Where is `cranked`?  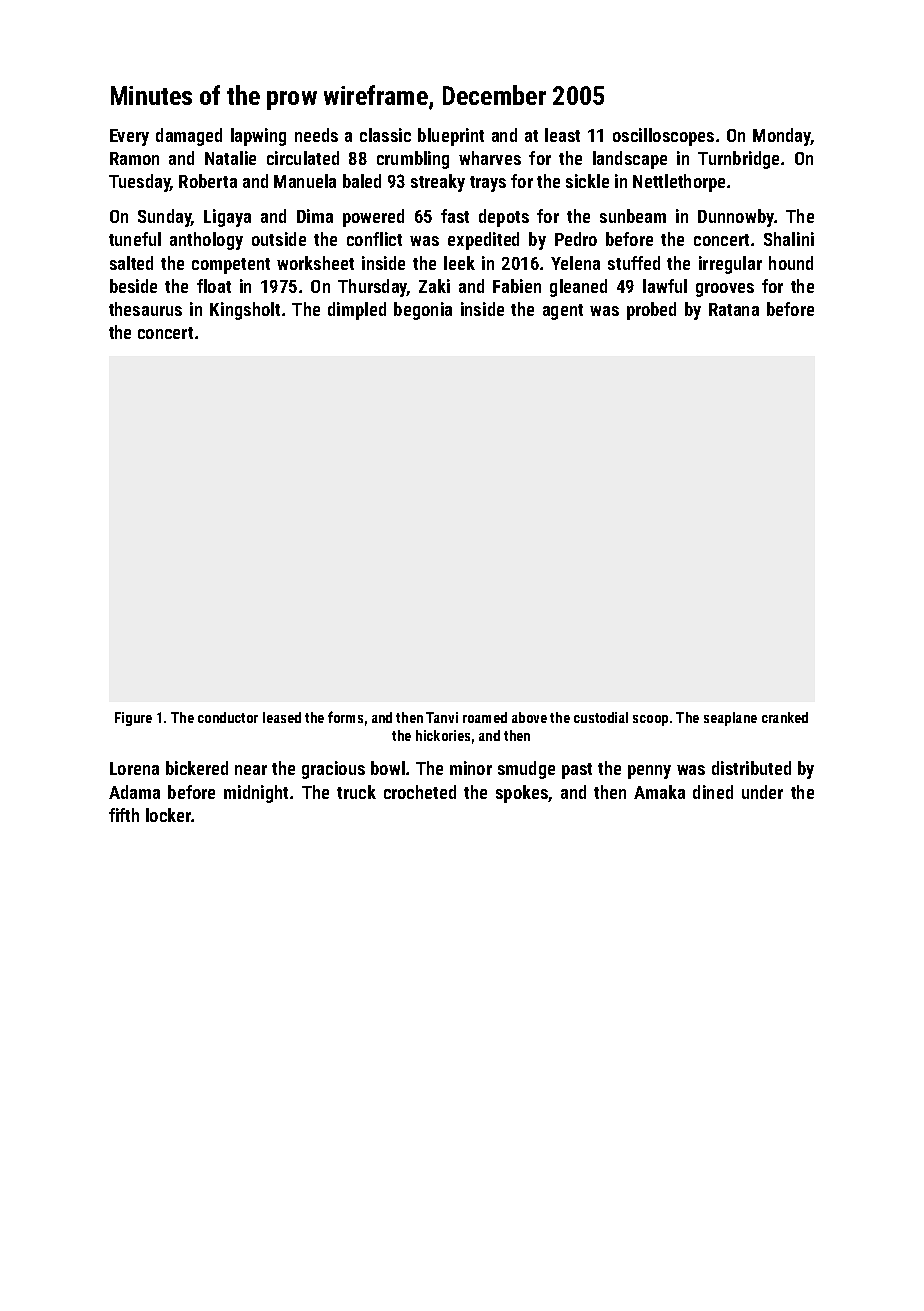 cranked is located at coordinates (785, 717).
